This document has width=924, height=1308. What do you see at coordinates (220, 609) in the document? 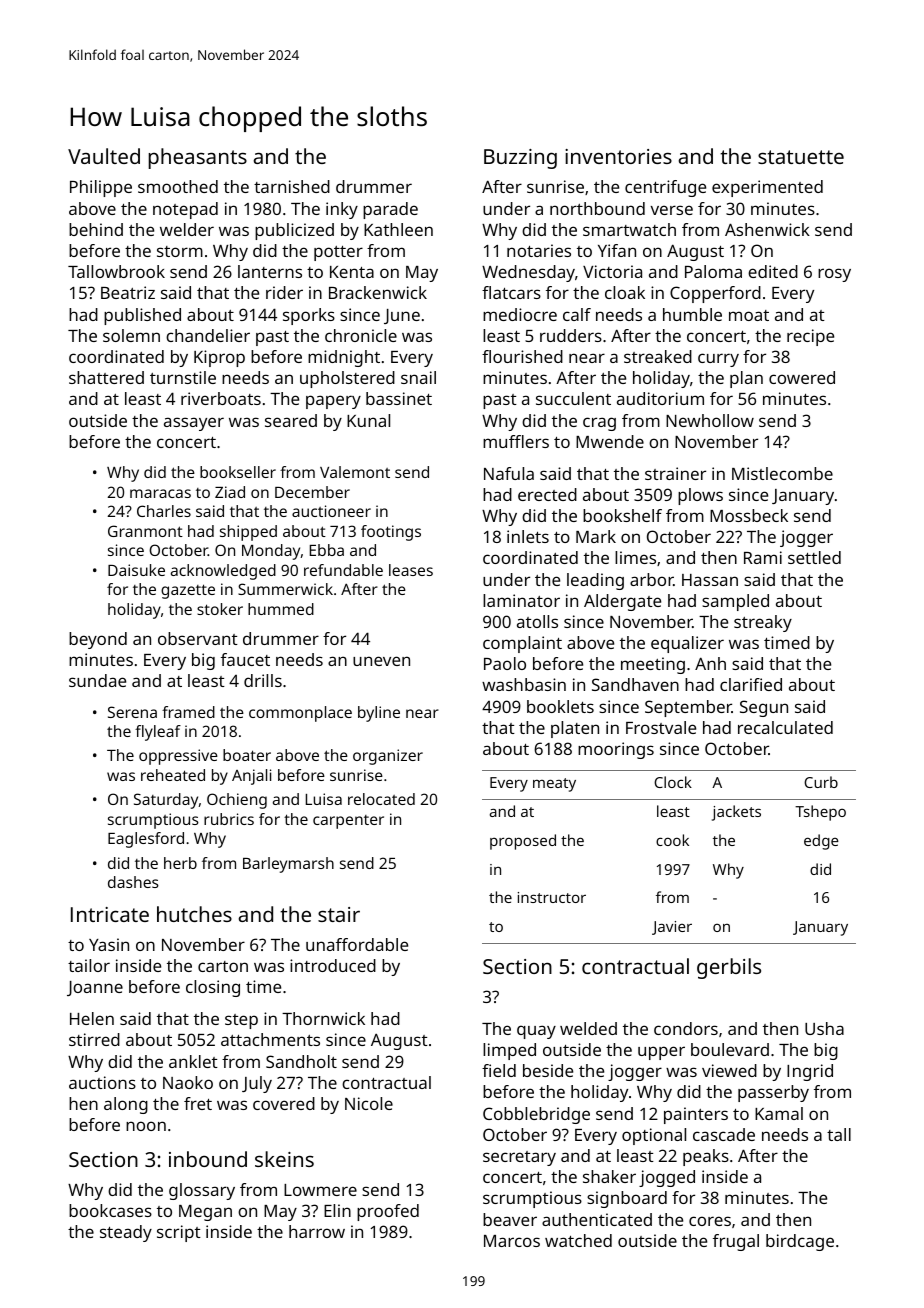
I see `stoker` at bounding box center [220, 609].
